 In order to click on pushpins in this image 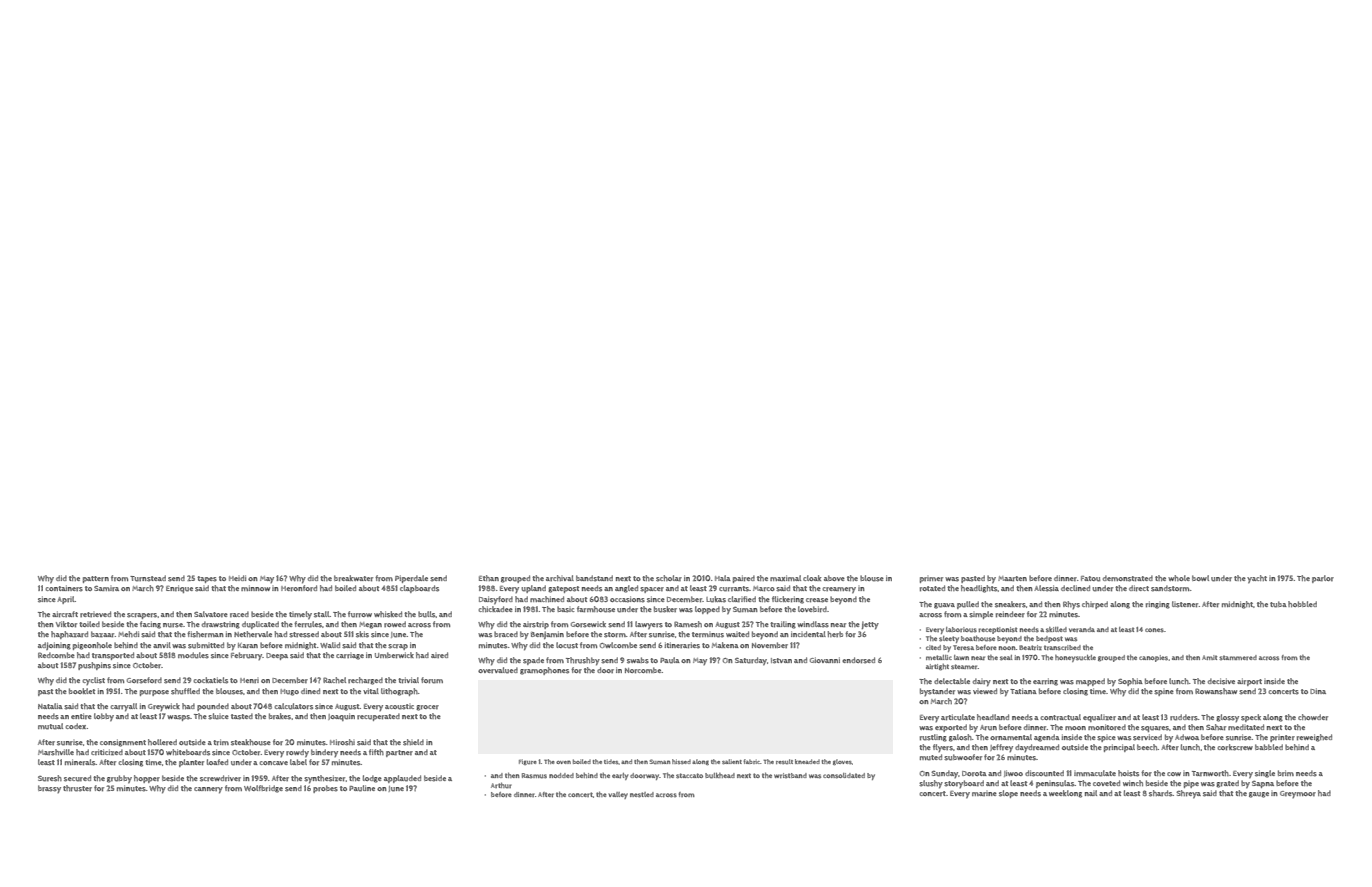, I will do `click(94, 666)`.
